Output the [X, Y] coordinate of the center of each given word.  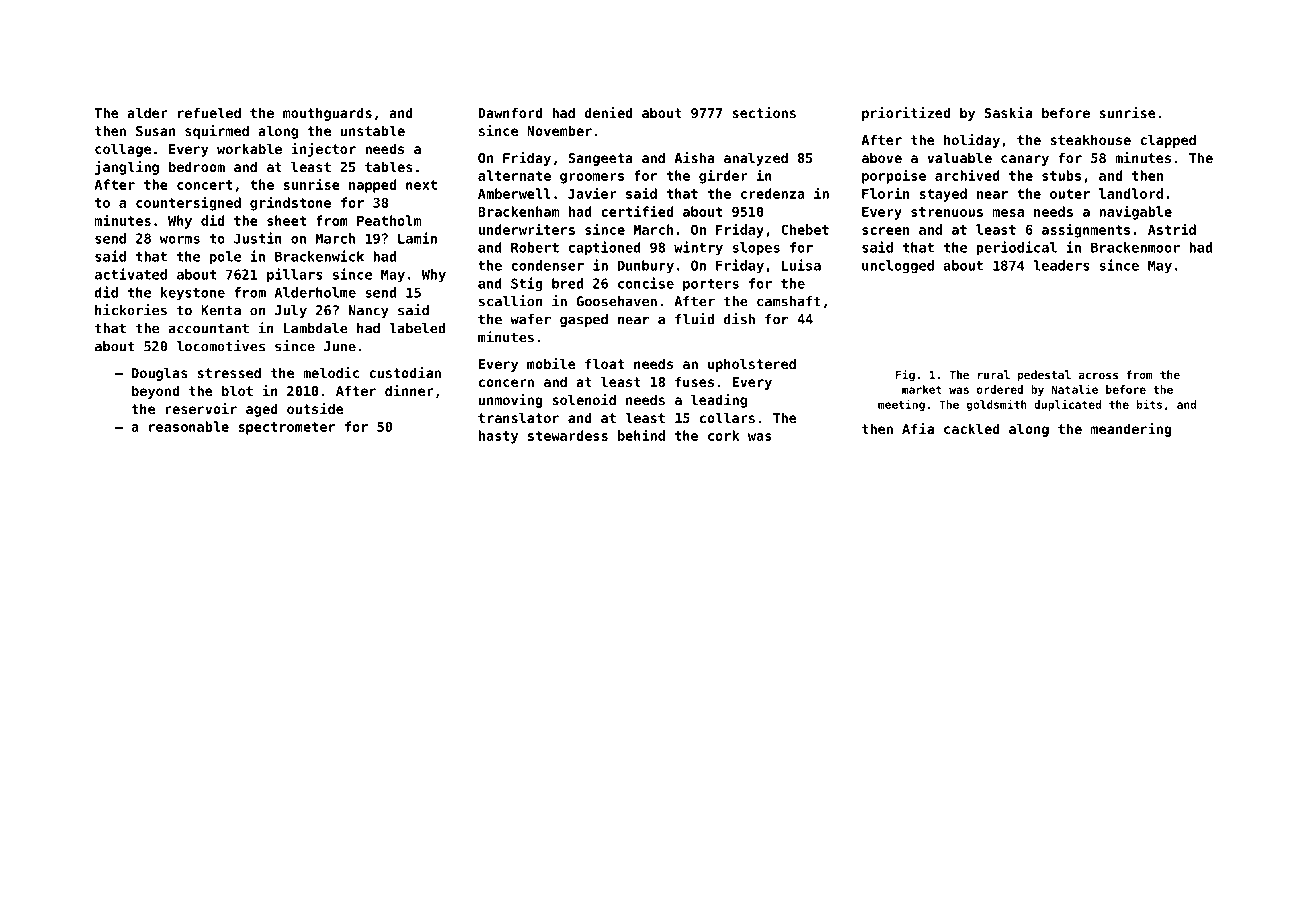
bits [1149, 404]
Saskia [1009, 112]
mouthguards [327, 114]
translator [518, 417]
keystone [193, 294]
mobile [551, 363]
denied [608, 112]
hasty [498, 437]
